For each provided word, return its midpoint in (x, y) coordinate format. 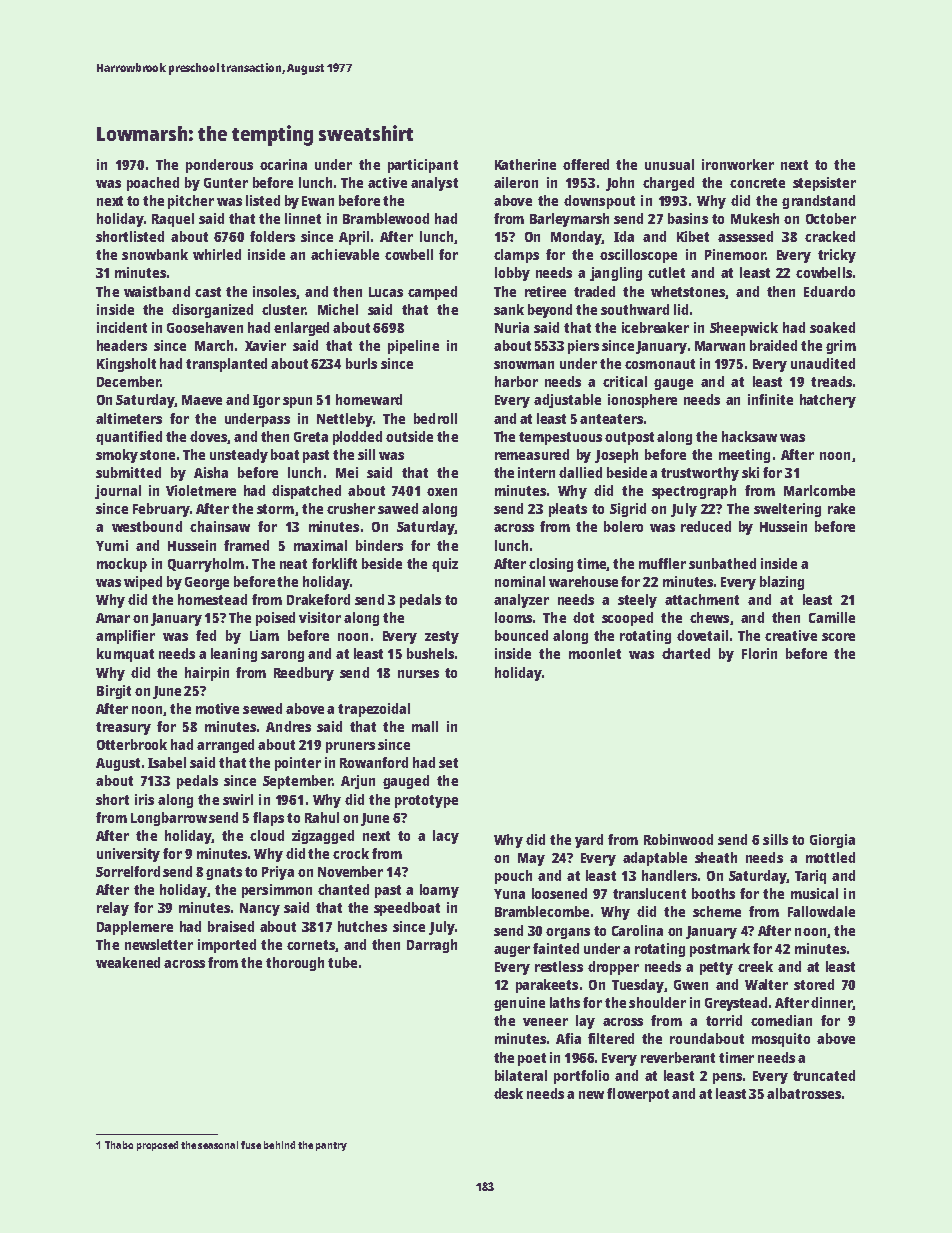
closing (551, 565)
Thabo (119, 1145)
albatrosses (804, 1093)
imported (227, 946)
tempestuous (560, 438)
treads (831, 381)
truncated (824, 1075)
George (207, 583)
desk (508, 1093)
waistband (157, 291)
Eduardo (829, 291)
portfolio (581, 1077)
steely (637, 601)
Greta (311, 437)
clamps (516, 256)
